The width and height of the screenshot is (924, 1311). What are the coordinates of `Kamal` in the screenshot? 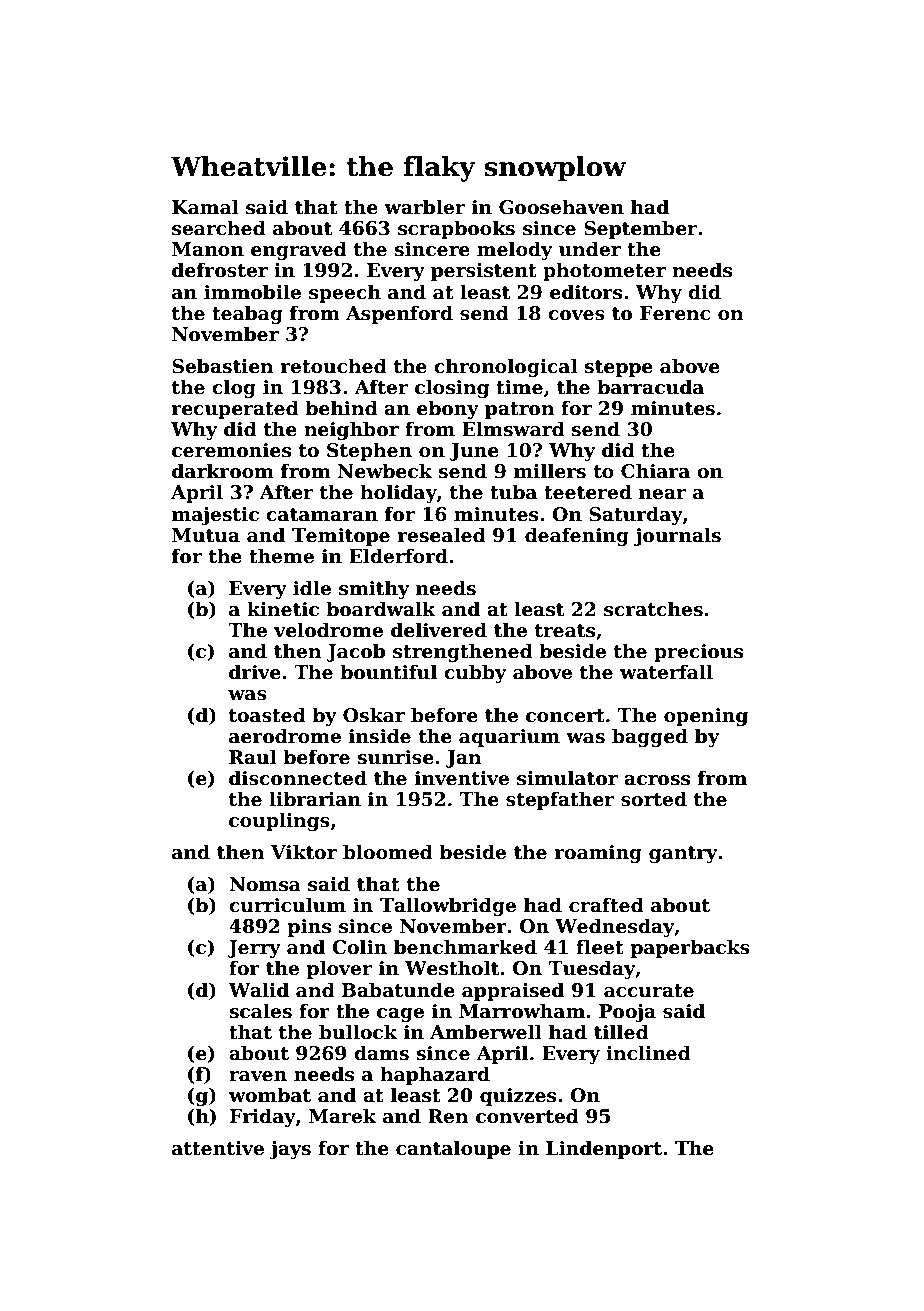 It's located at (205, 207).
